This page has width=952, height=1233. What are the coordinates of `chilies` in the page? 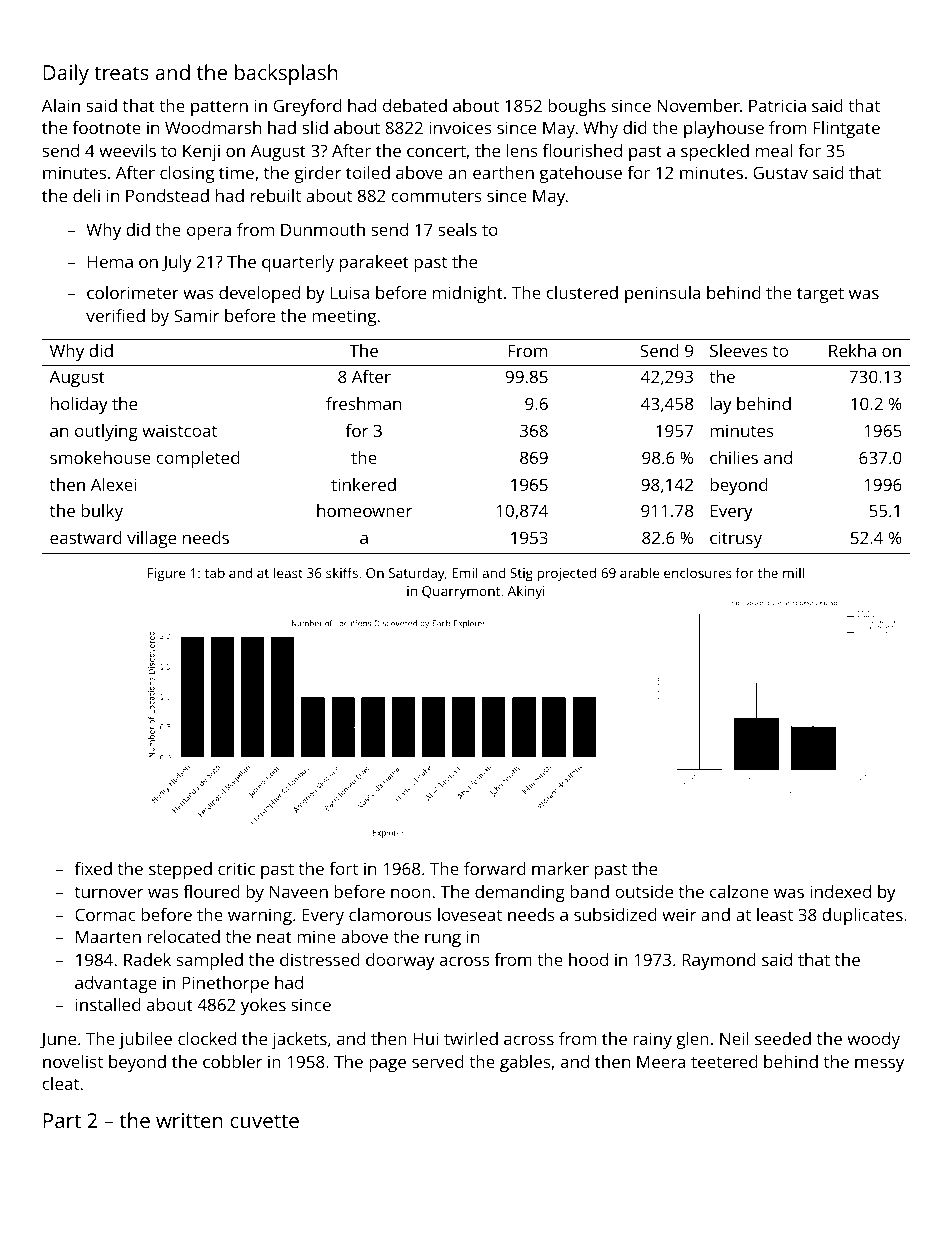 It's located at (734, 457).
